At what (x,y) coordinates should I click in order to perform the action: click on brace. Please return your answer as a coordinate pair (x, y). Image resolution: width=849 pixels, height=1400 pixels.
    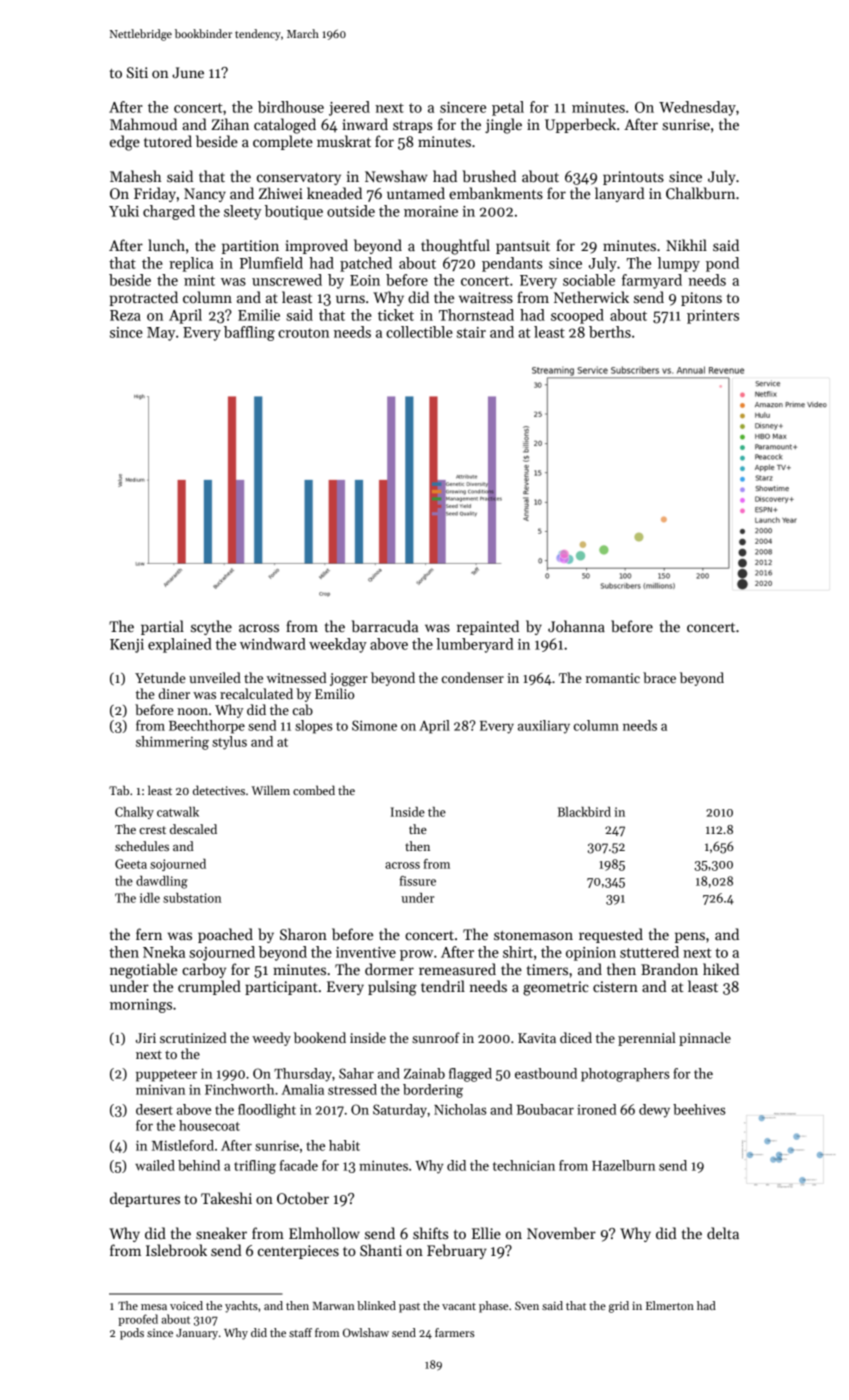
    Looking at the image, I should click on (659, 677).
